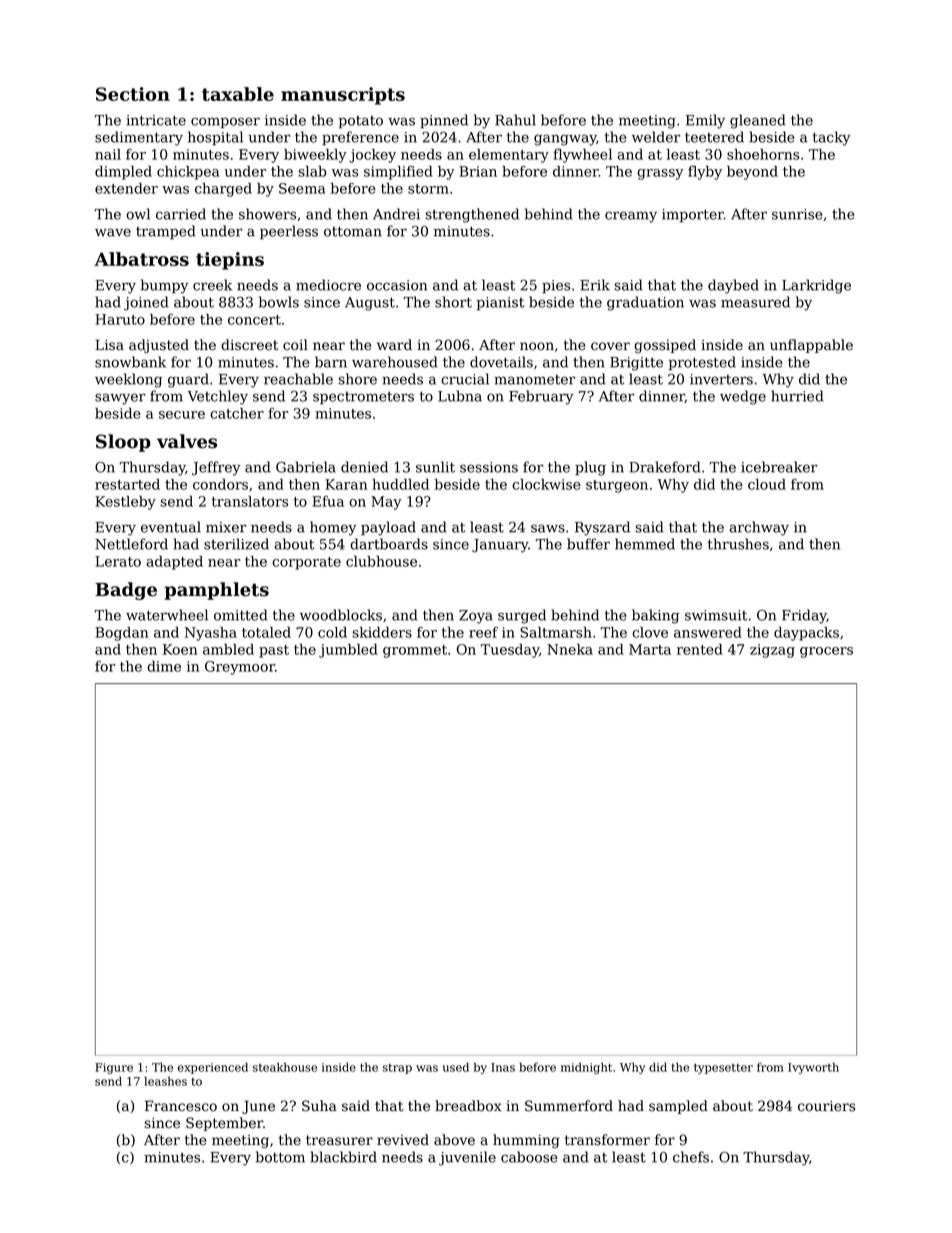 Image resolution: width=952 pixels, height=1233 pixels. I want to click on condors, so click(220, 484).
